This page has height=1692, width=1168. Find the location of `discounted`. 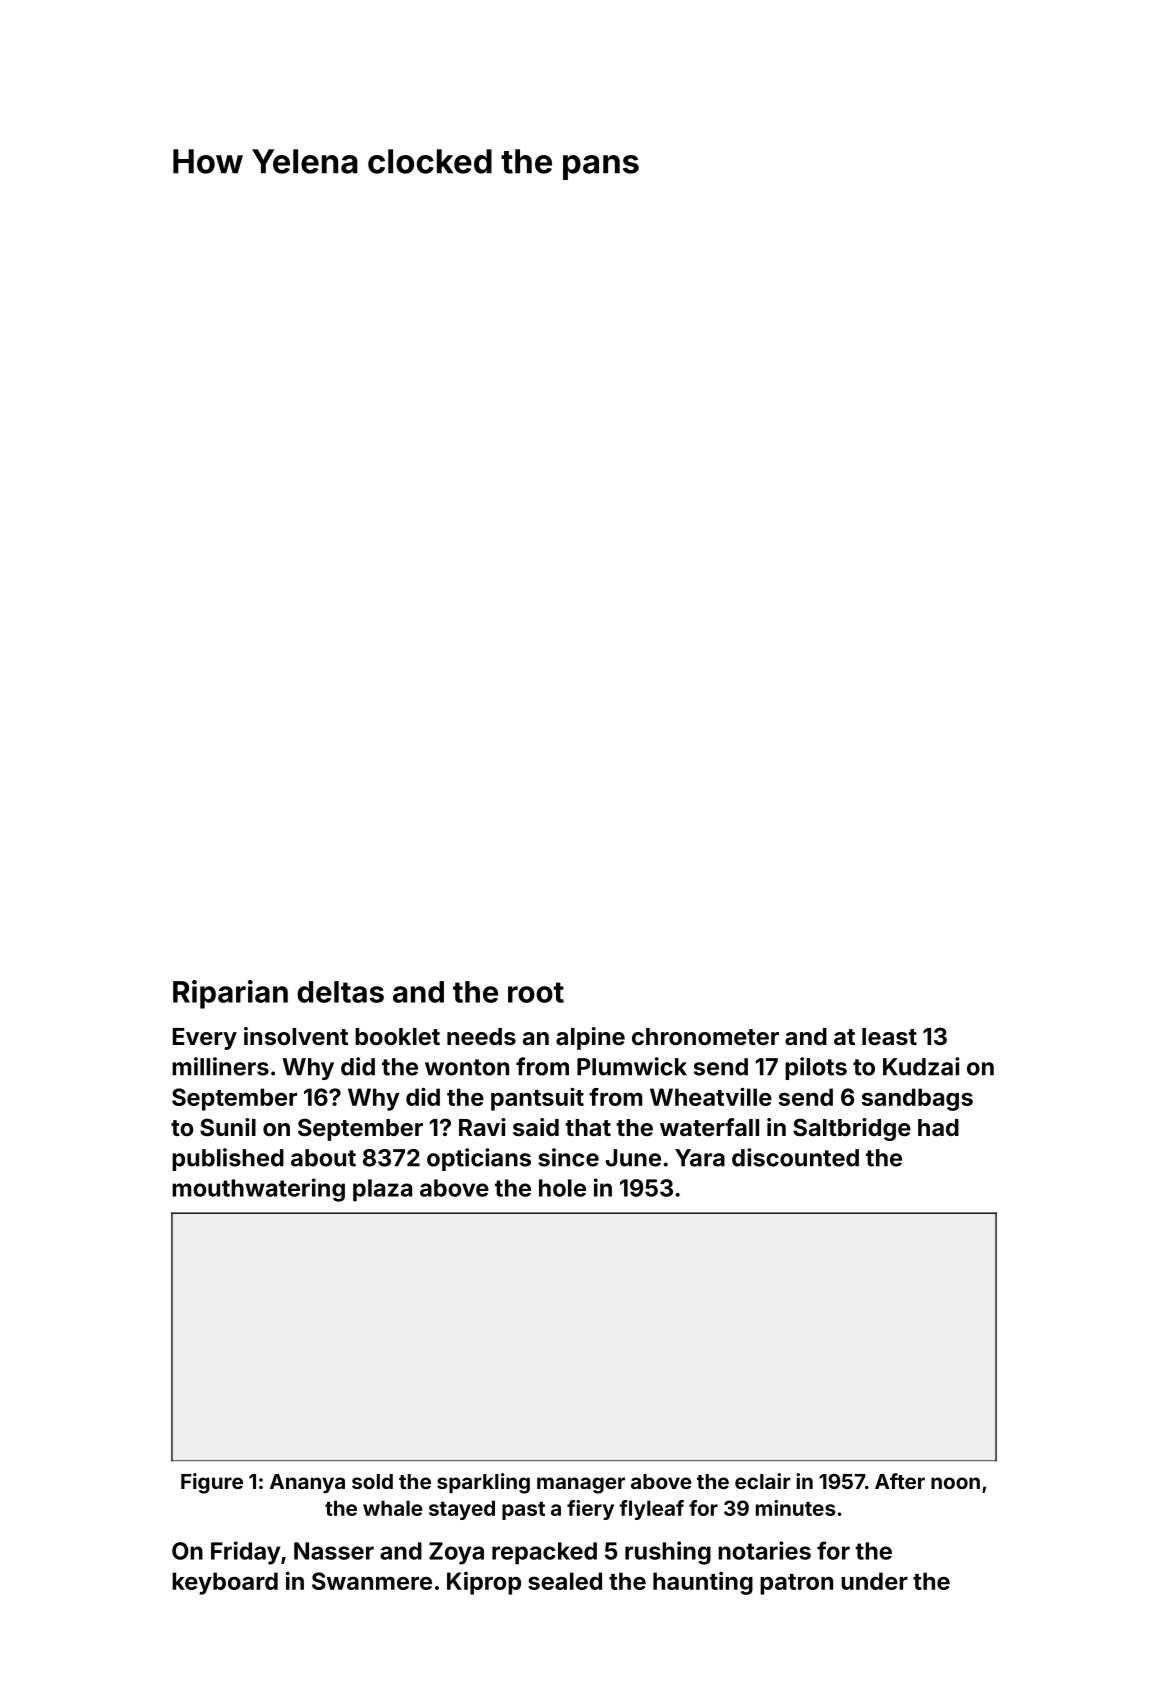

discounted is located at coordinates (795, 1157).
